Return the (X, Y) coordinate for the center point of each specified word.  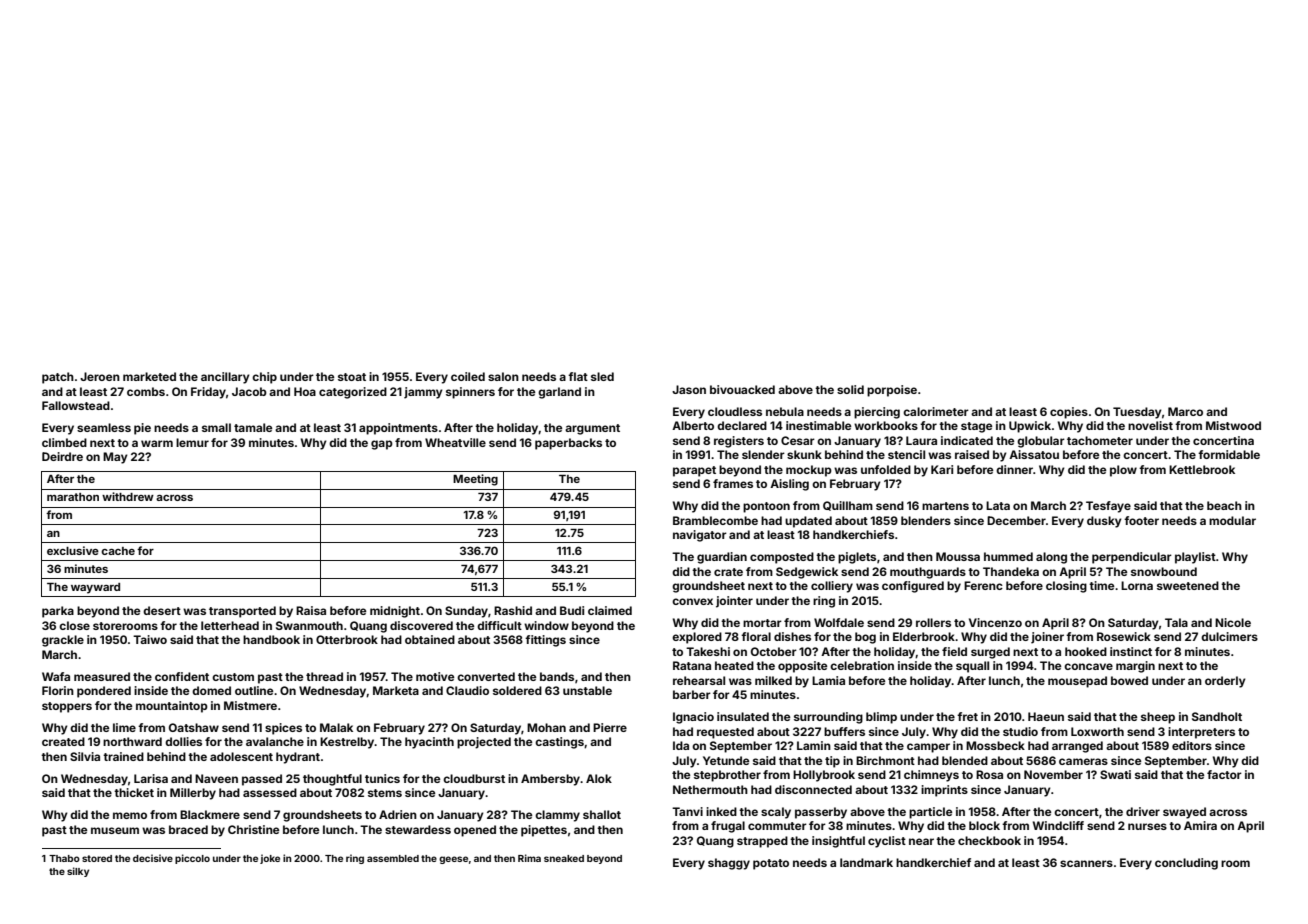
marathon (73, 497)
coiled (468, 376)
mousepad (1077, 682)
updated (808, 522)
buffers (844, 731)
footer (1141, 520)
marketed (149, 376)
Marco (1185, 411)
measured (102, 676)
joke (270, 859)
